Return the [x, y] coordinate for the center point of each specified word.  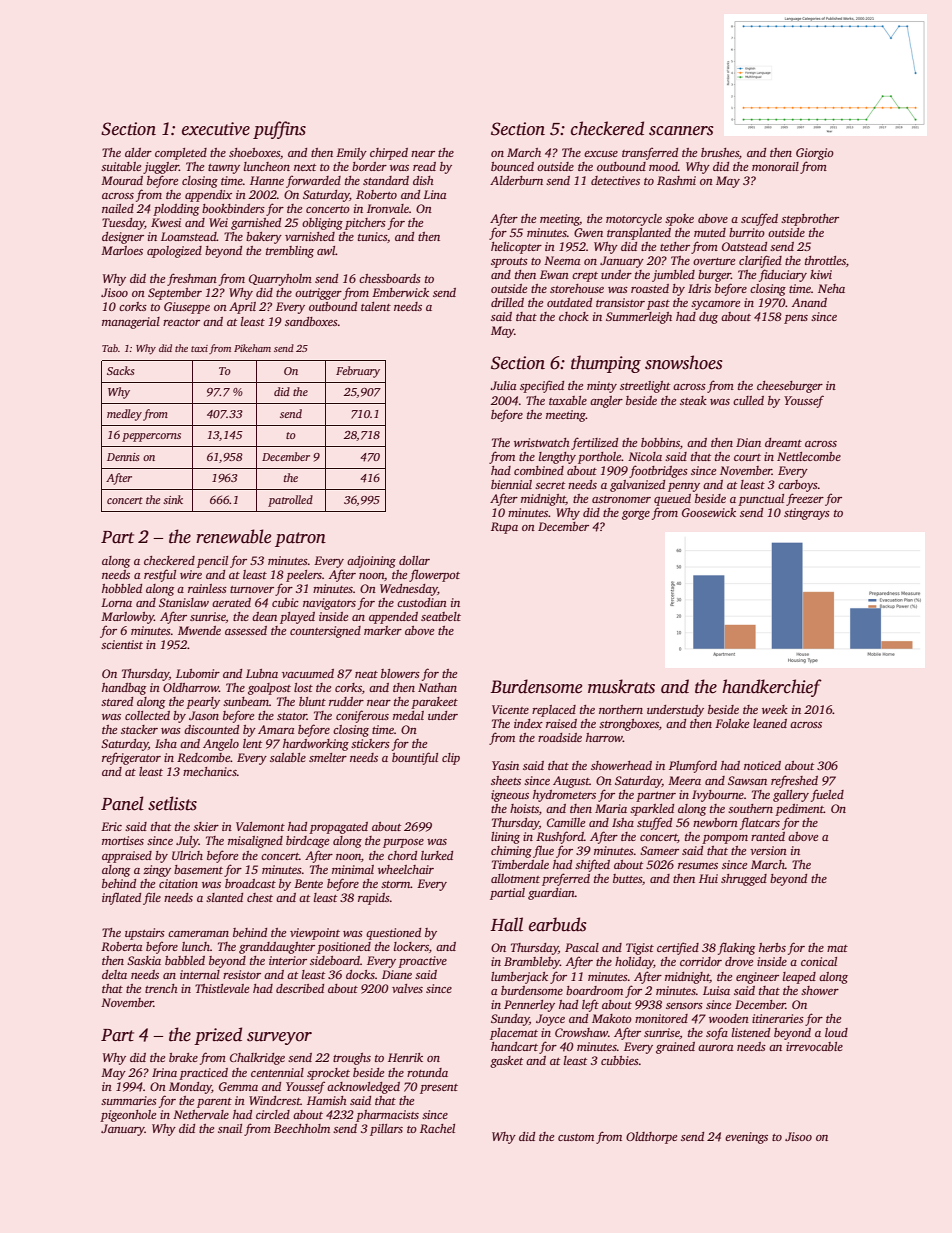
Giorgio [815, 154]
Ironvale [388, 208]
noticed [762, 765]
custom [576, 1137]
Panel [122, 803]
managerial [131, 323]
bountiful [415, 758]
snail [230, 1128]
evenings [746, 1138]
